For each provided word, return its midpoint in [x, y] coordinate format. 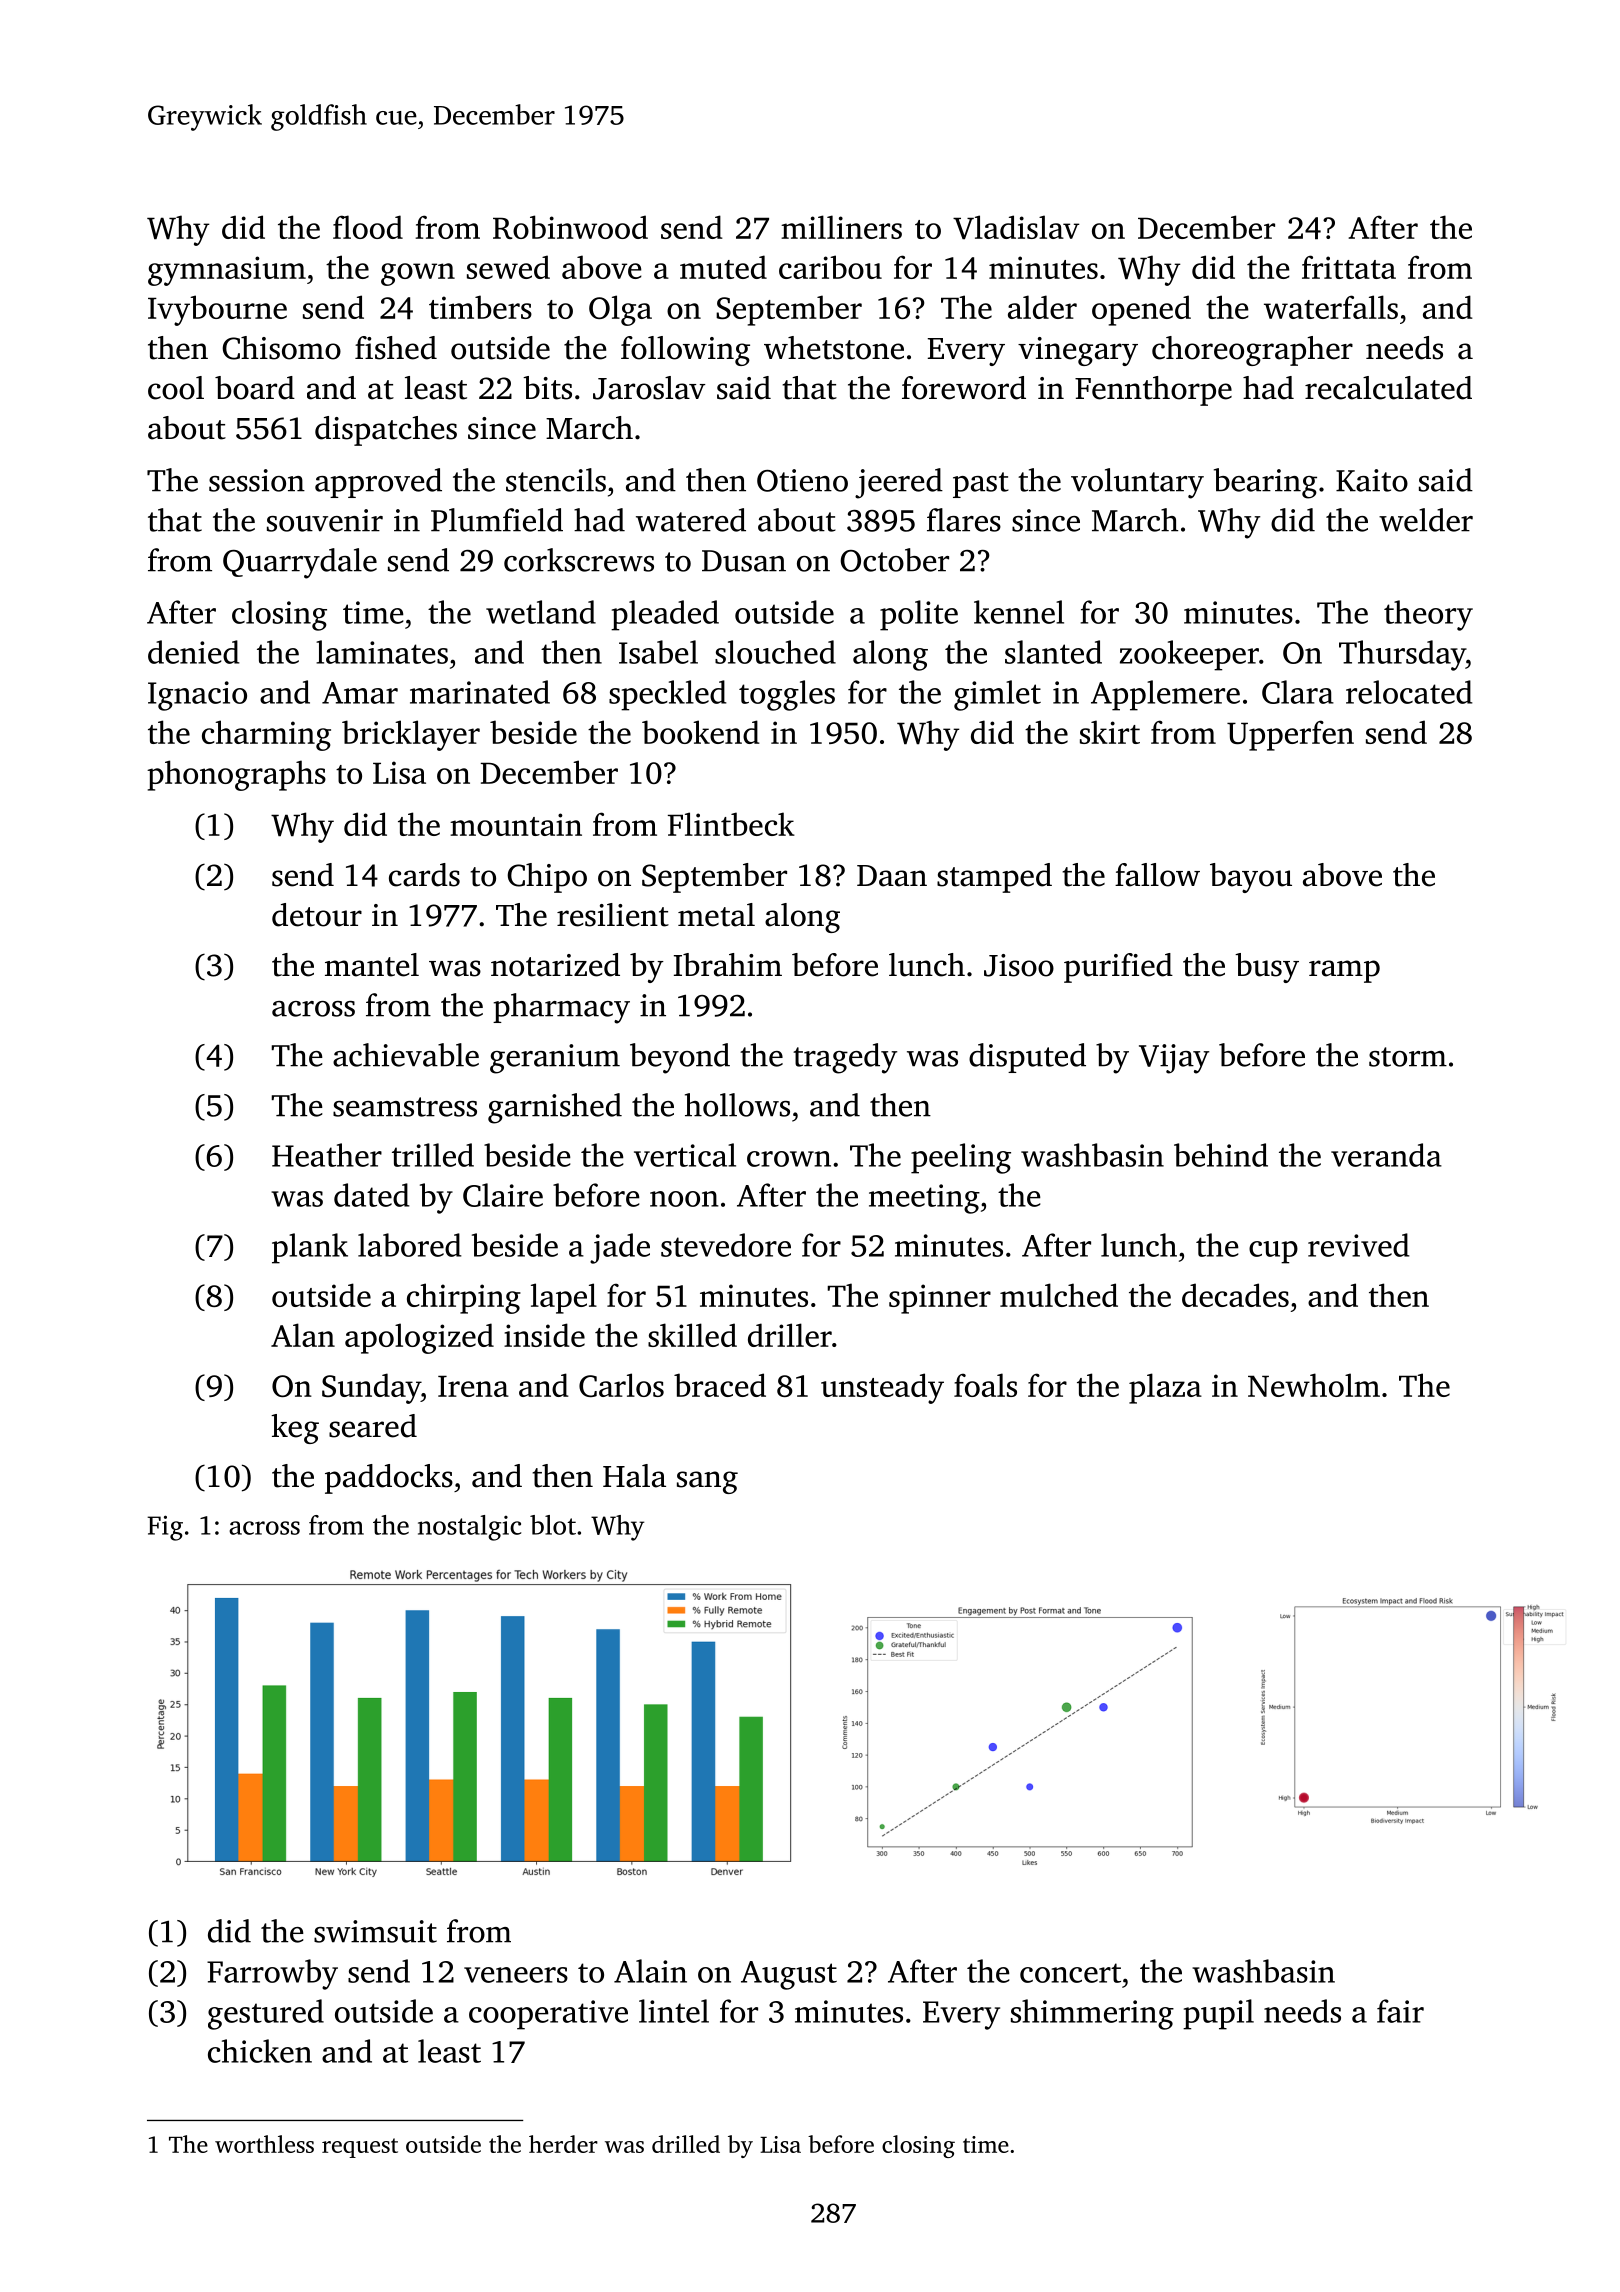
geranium [555, 1059]
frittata [1349, 267]
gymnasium [227, 271]
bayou [1251, 878]
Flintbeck [731, 824]
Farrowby [272, 1974]
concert [1070, 1973]
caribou [830, 267]
